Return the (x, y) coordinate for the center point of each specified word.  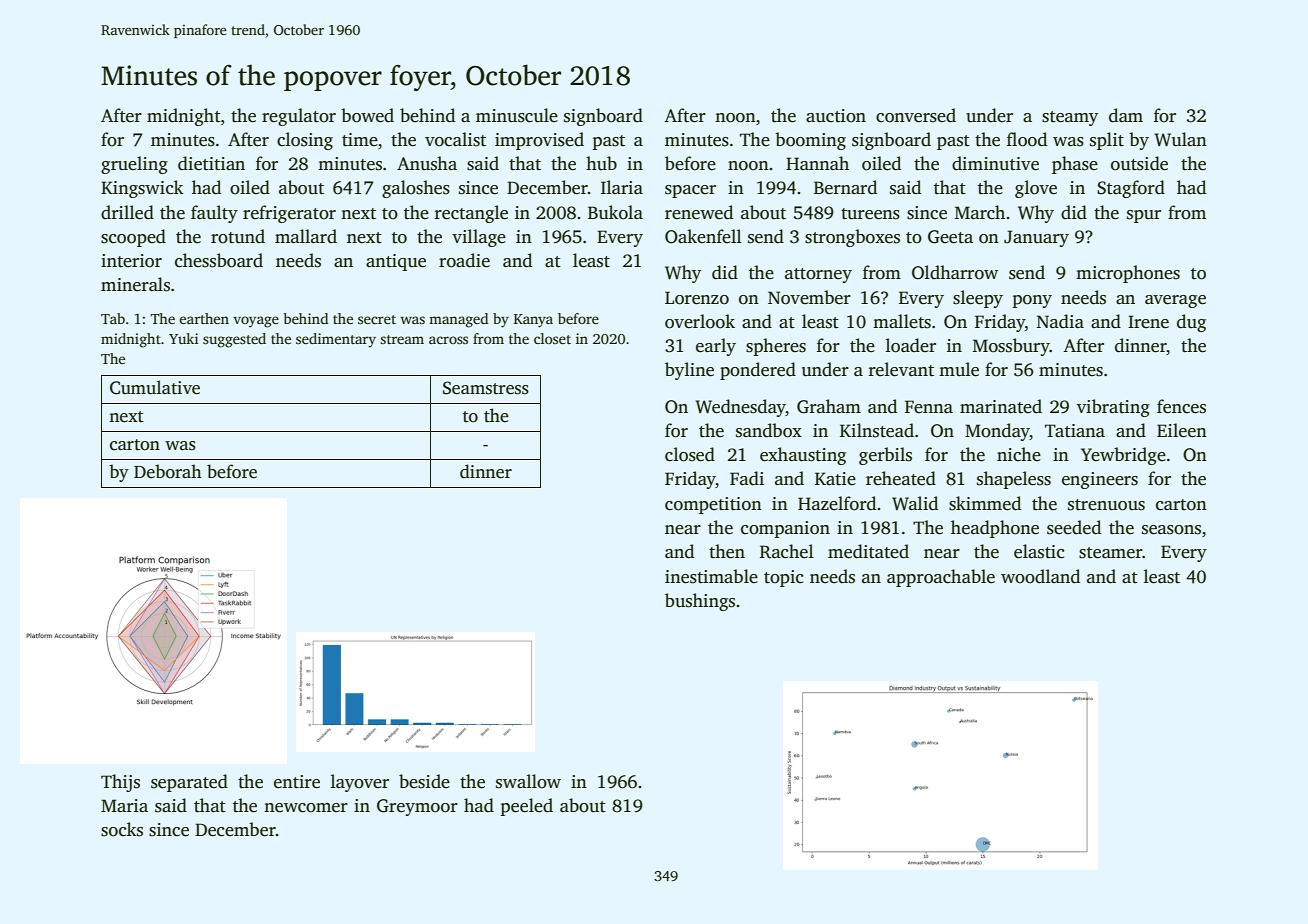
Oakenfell (703, 236)
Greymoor (417, 807)
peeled (527, 807)
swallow (528, 781)
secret (377, 319)
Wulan (1180, 139)
